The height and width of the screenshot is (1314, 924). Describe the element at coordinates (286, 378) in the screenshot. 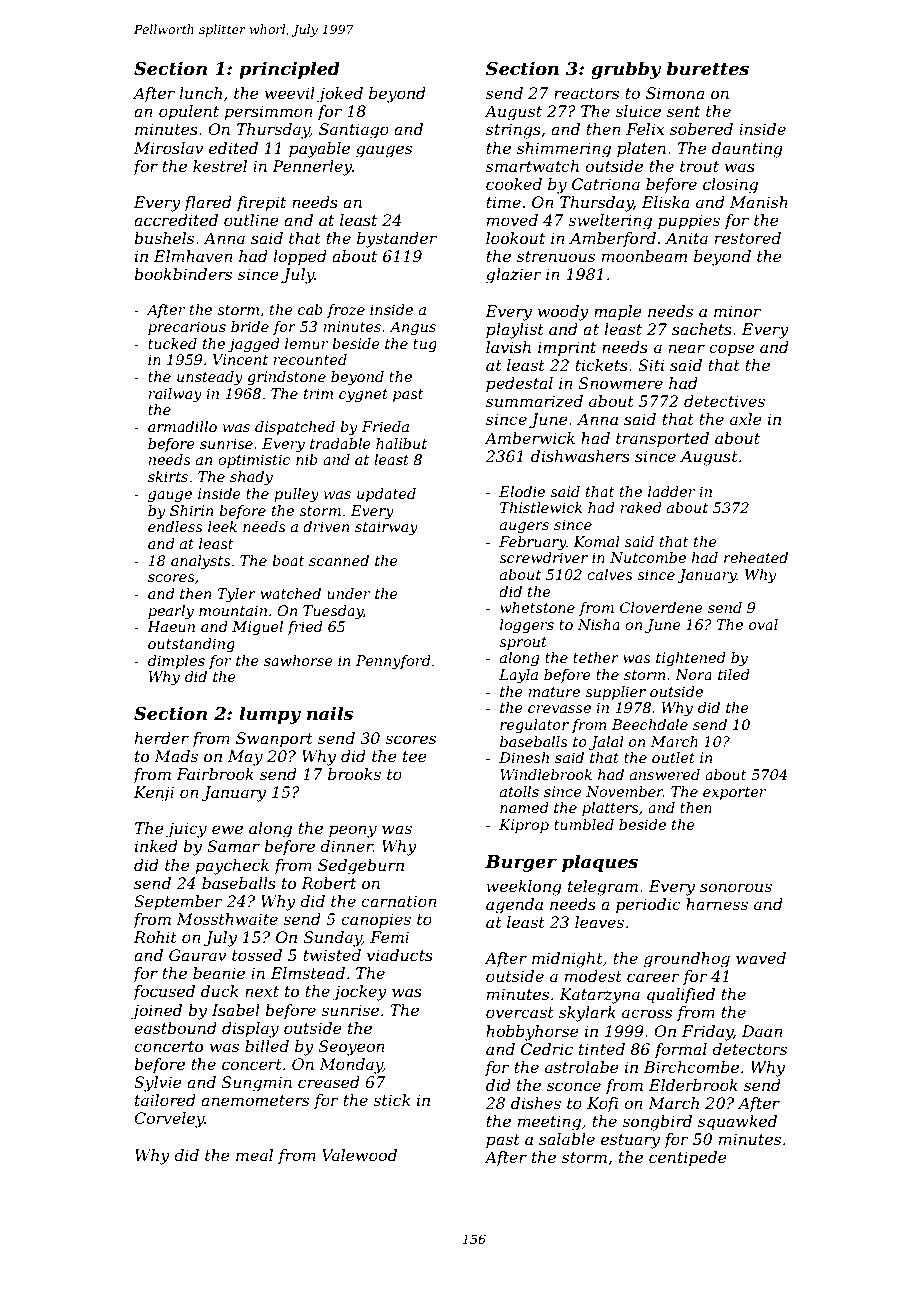

I see `grindstone` at that location.
